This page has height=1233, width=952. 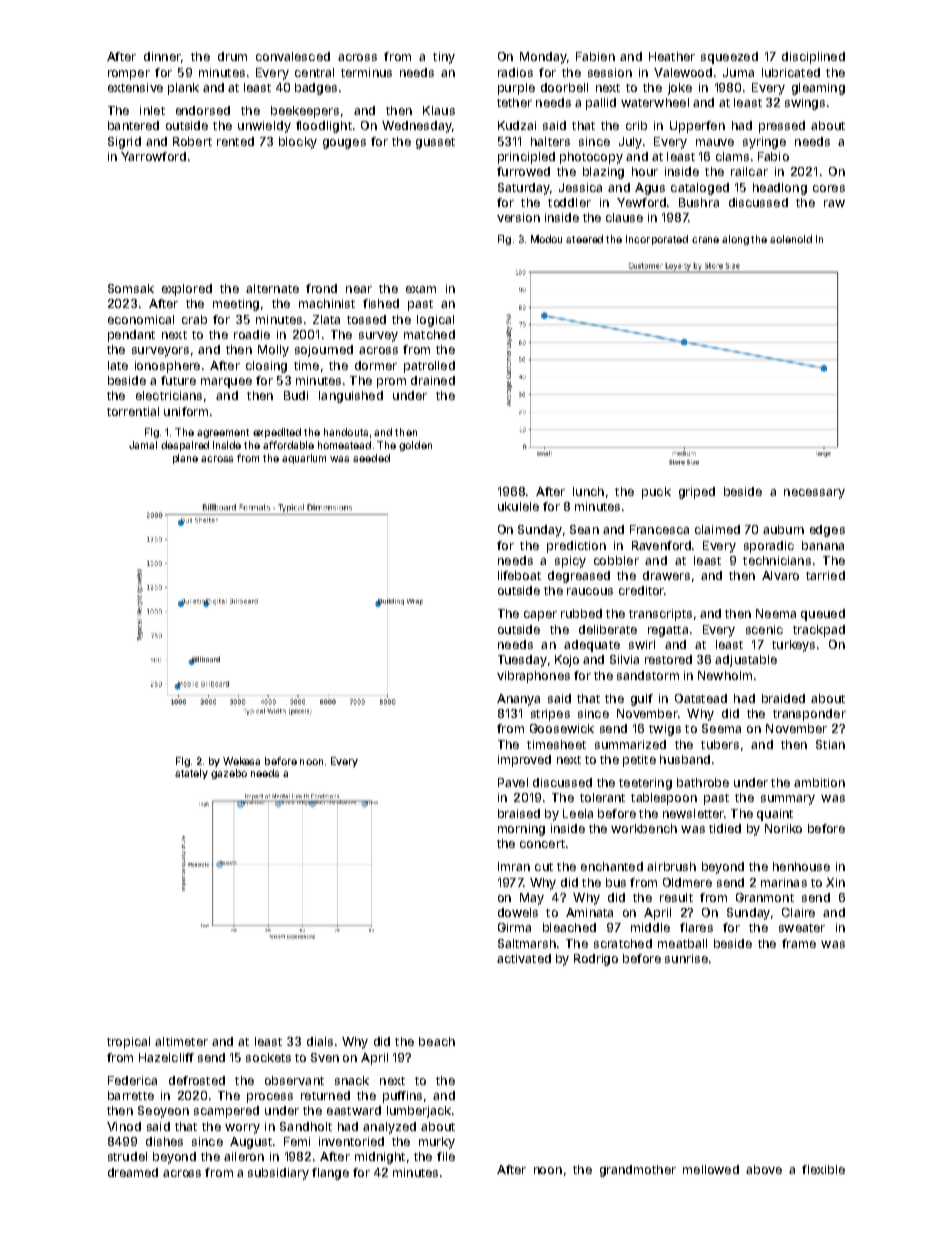 What do you see at coordinates (697, 493) in the page?
I see `griped` at bounding box center [697, 493].
